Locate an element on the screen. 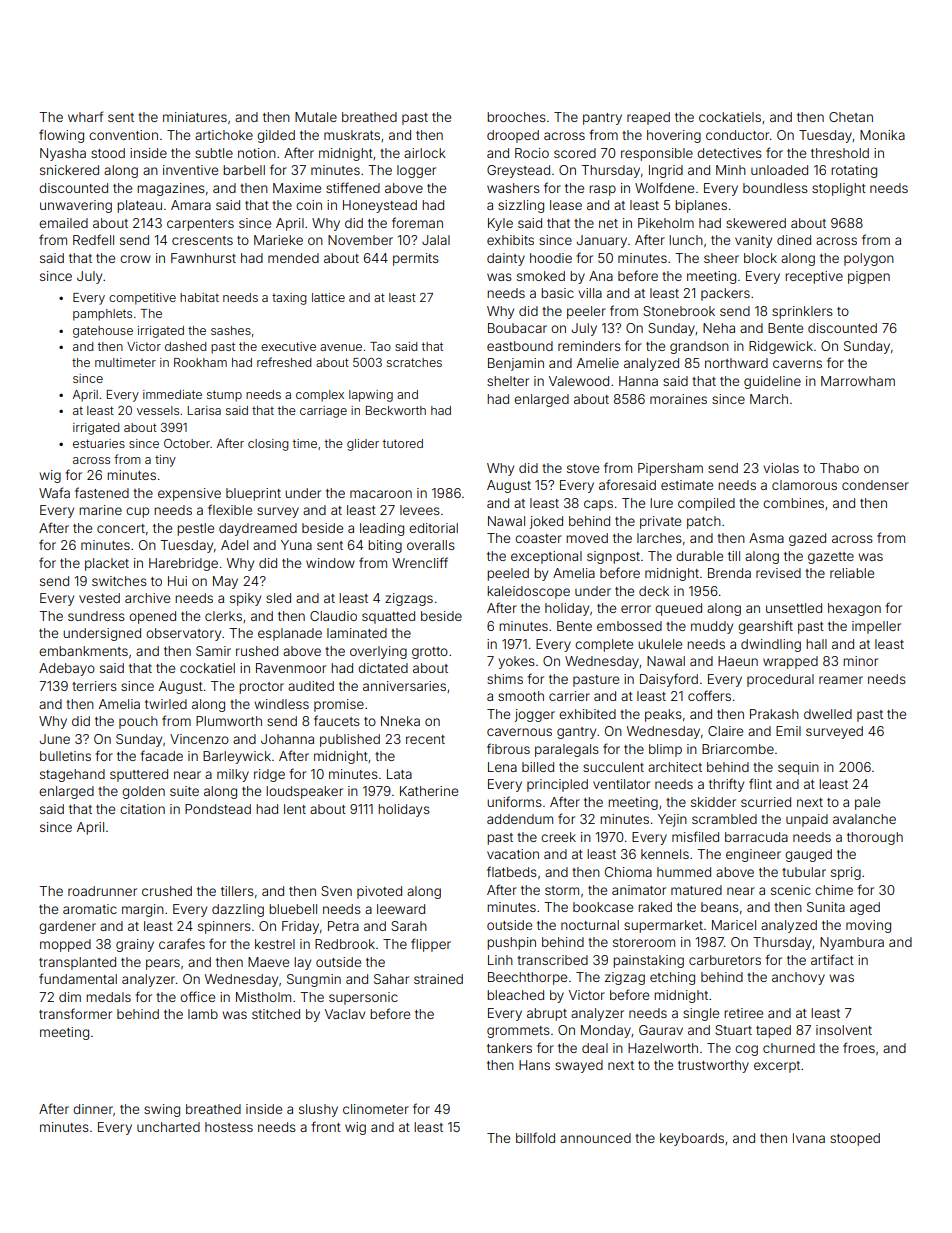 This screenshot has width=952, height=1233. stove is located at coordinates (583, 468).
